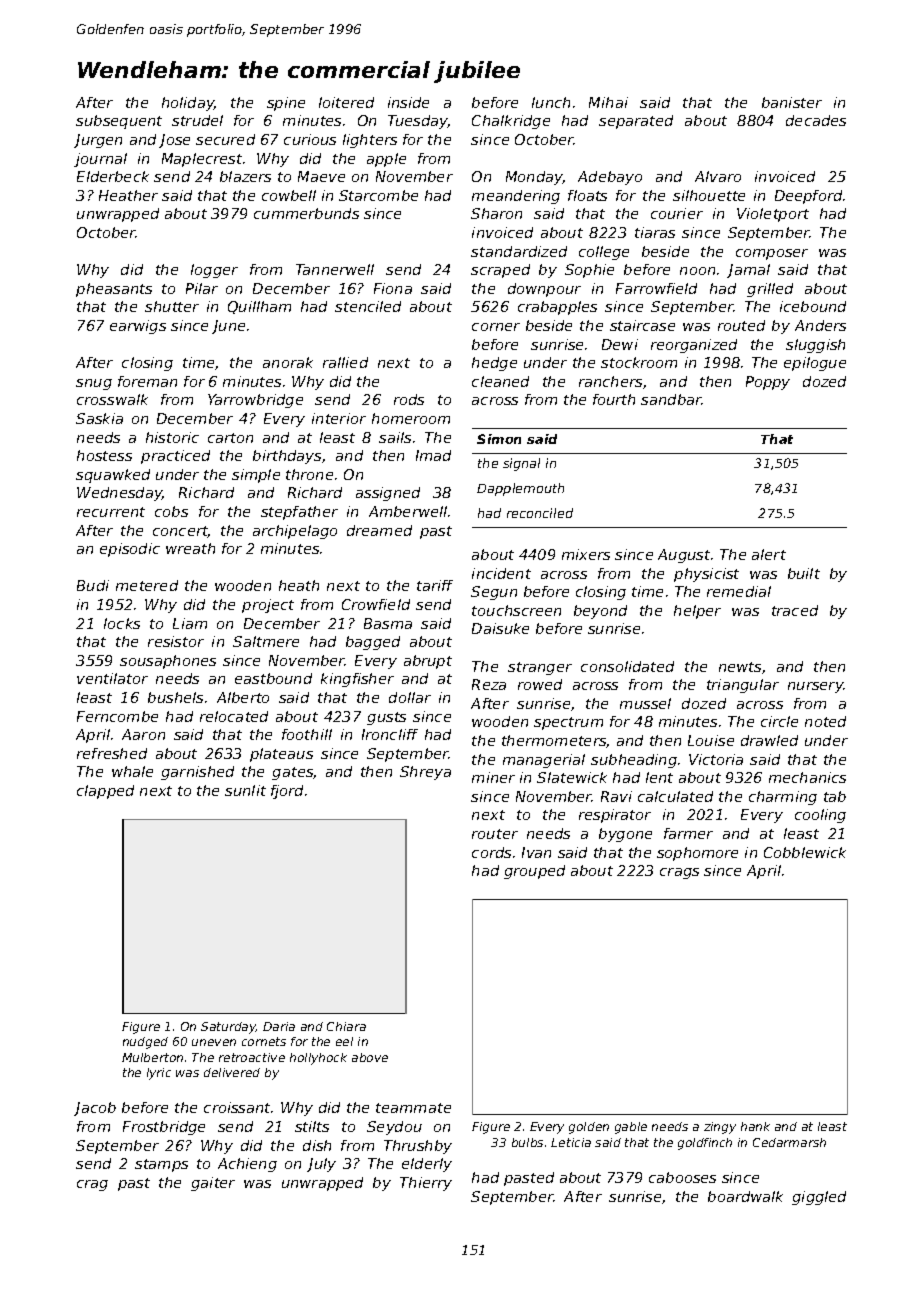 The image size is (924, 1308). Describe the element at coordinates (815, 364) in the document. I see `epilogue` at that location.
